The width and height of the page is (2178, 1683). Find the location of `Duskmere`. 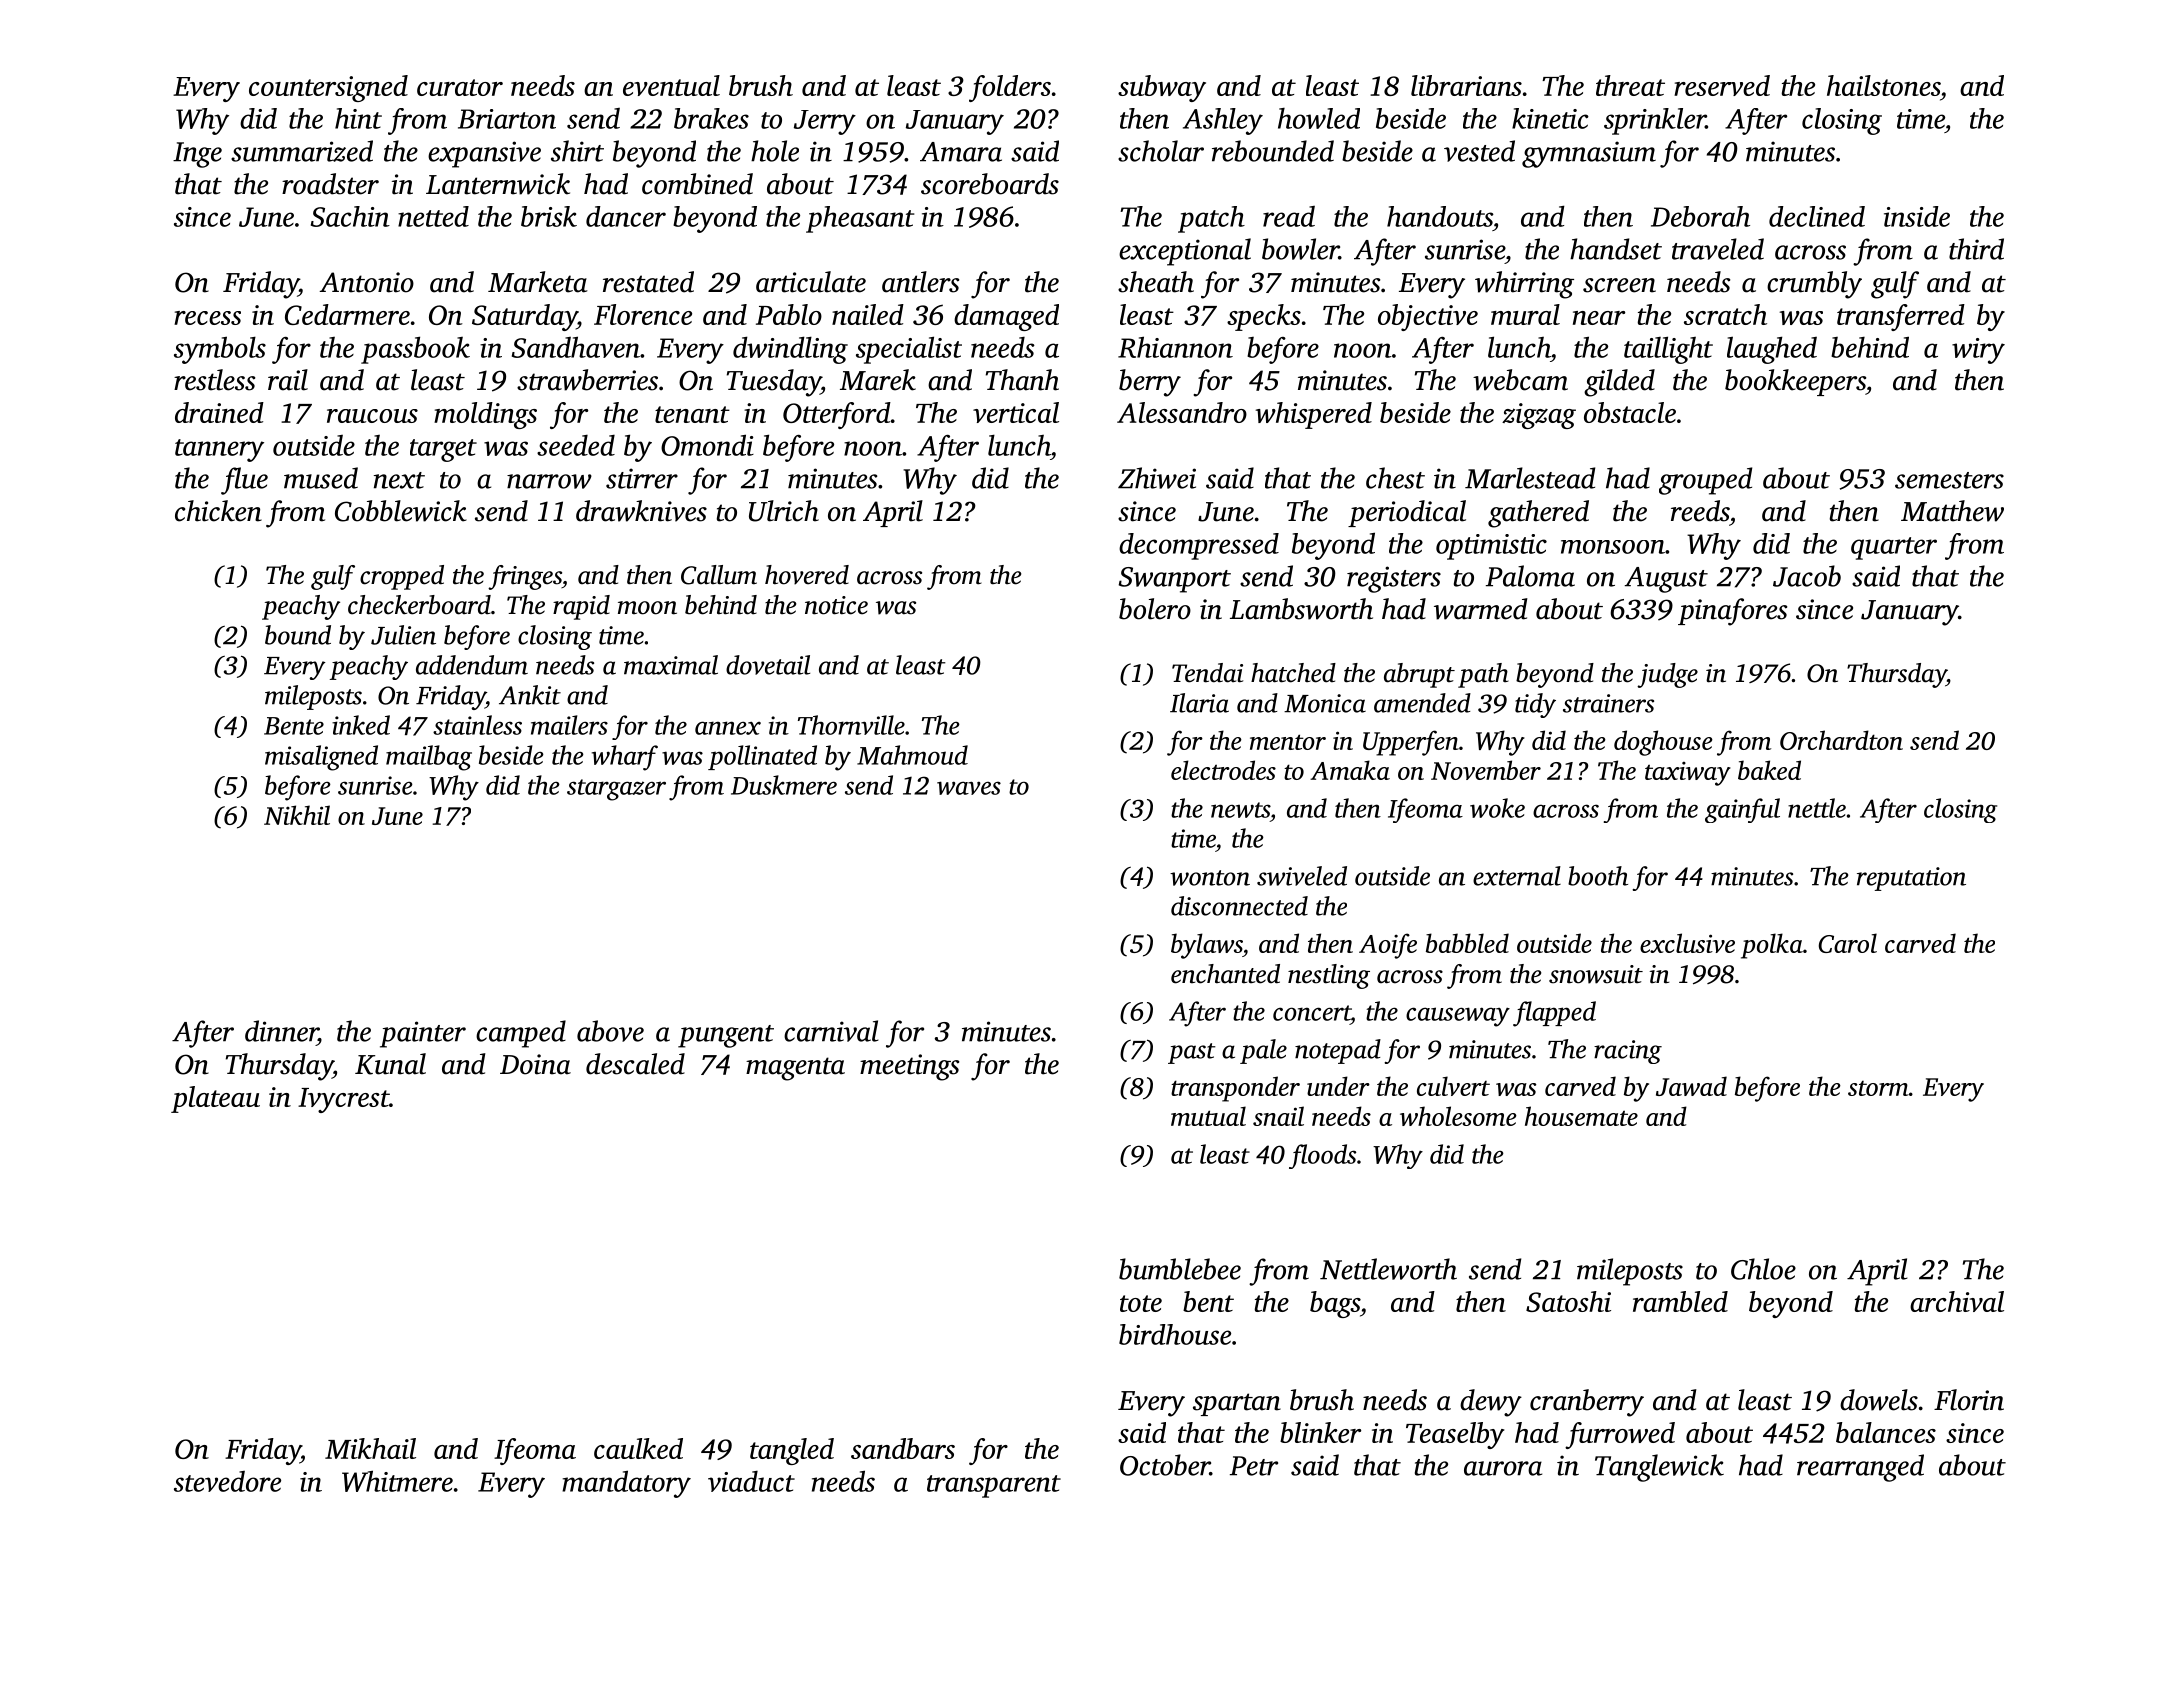

Duskmere is located at coordinates (784, 785).
